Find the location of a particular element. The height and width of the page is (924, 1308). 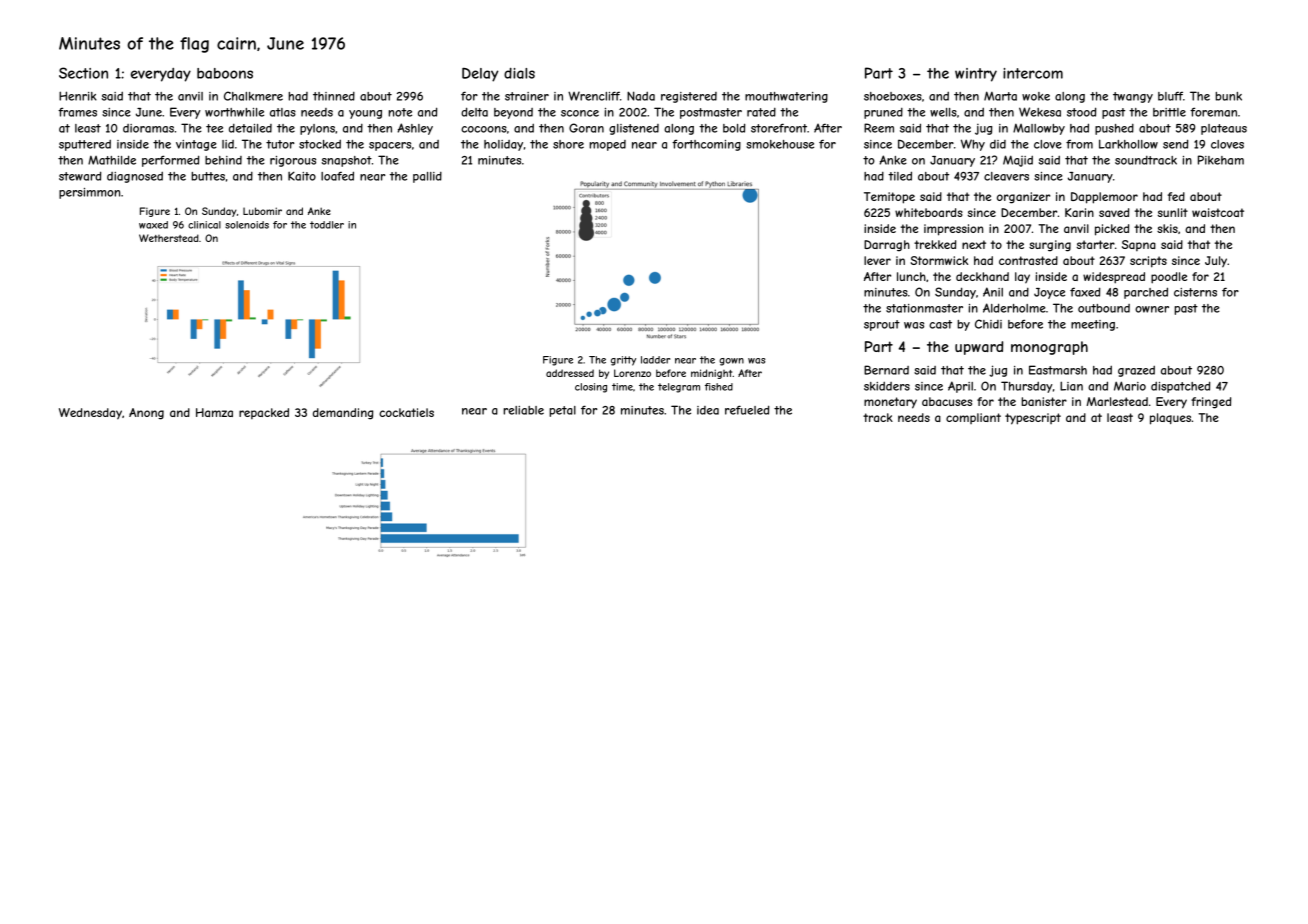

pruned is located at coordinates (883, 113).
